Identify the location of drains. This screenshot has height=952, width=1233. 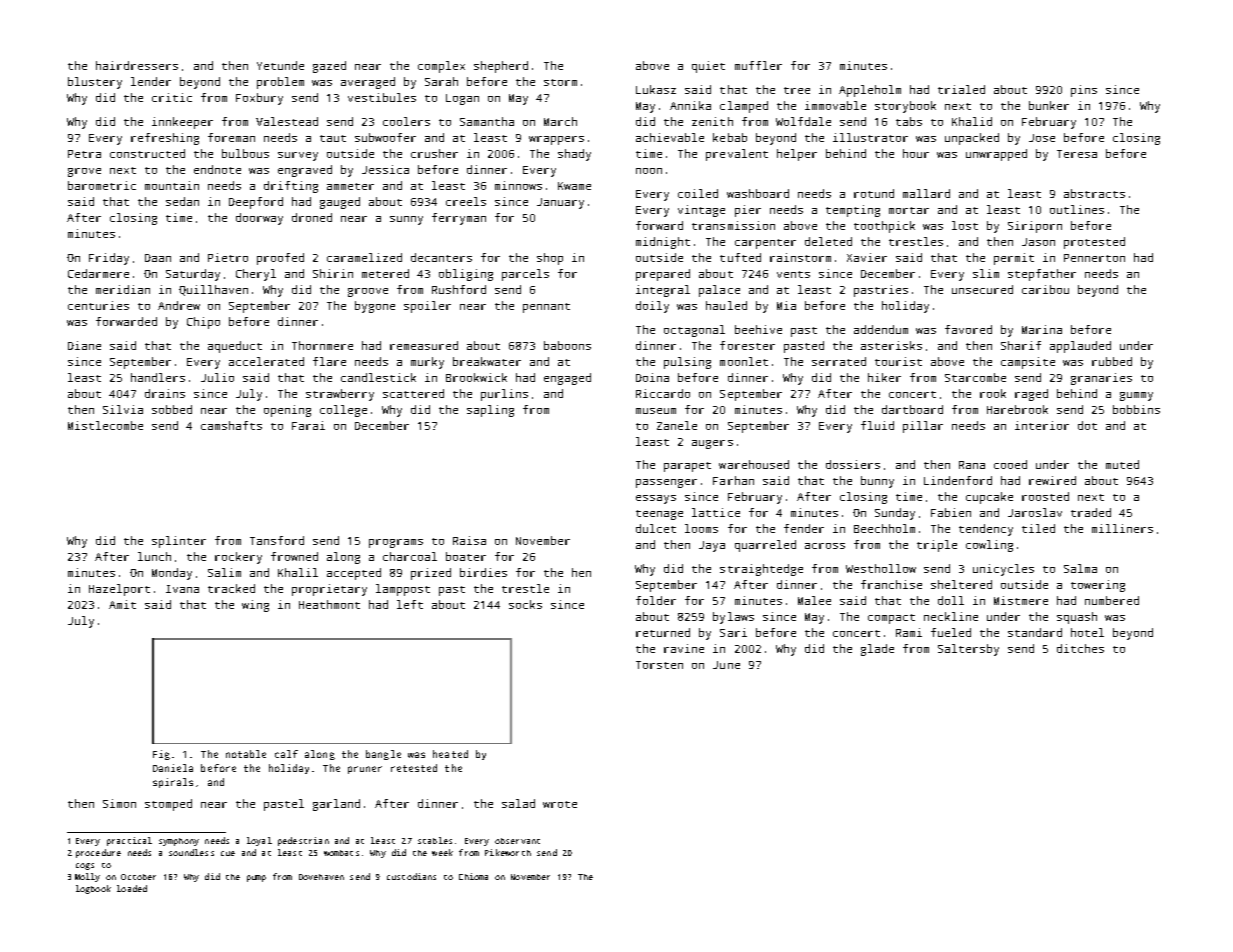
(165, 393).
